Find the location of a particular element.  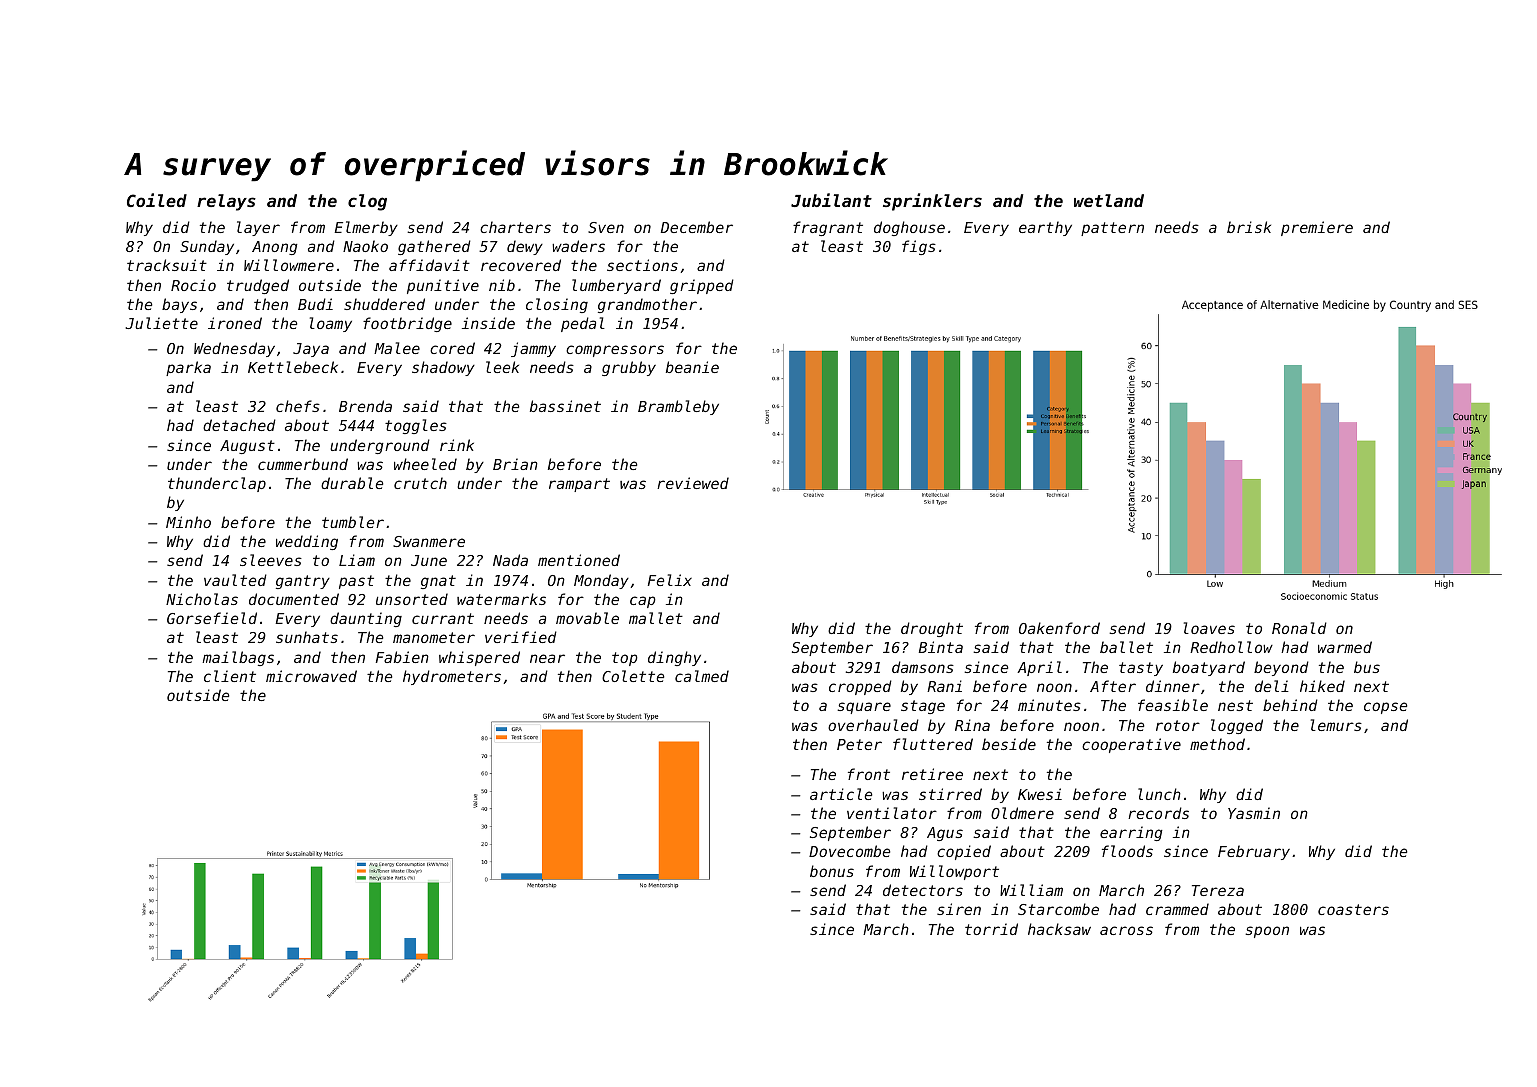

Jubilant is located at coordinates (831, 200).
